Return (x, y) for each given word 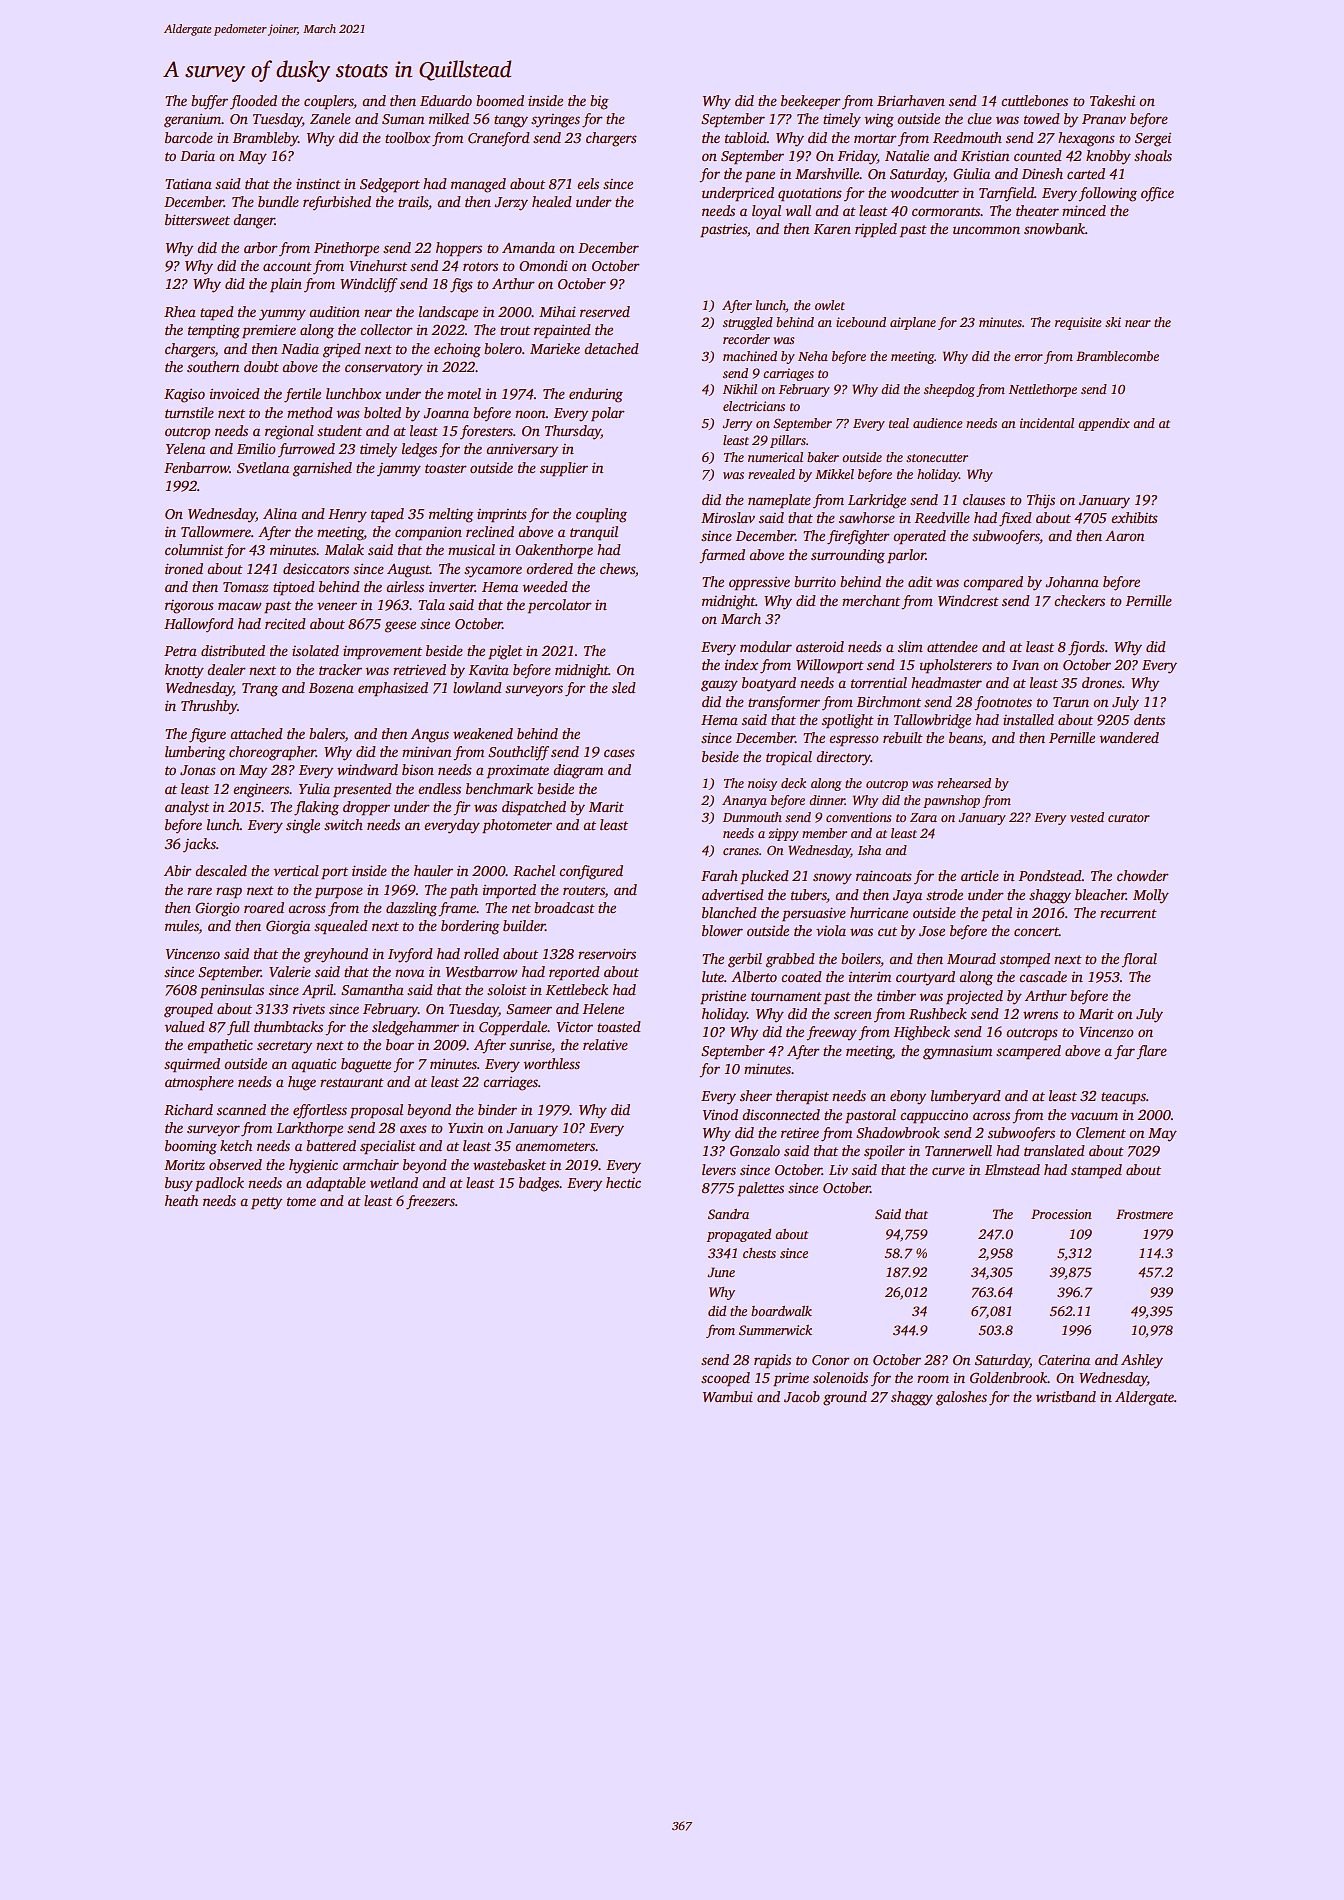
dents (1149, 719)
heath (181, 1200)
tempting (214, 332)
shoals (1153, 155)
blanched (729, 912)
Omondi (543, 265)
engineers (261, 791)
